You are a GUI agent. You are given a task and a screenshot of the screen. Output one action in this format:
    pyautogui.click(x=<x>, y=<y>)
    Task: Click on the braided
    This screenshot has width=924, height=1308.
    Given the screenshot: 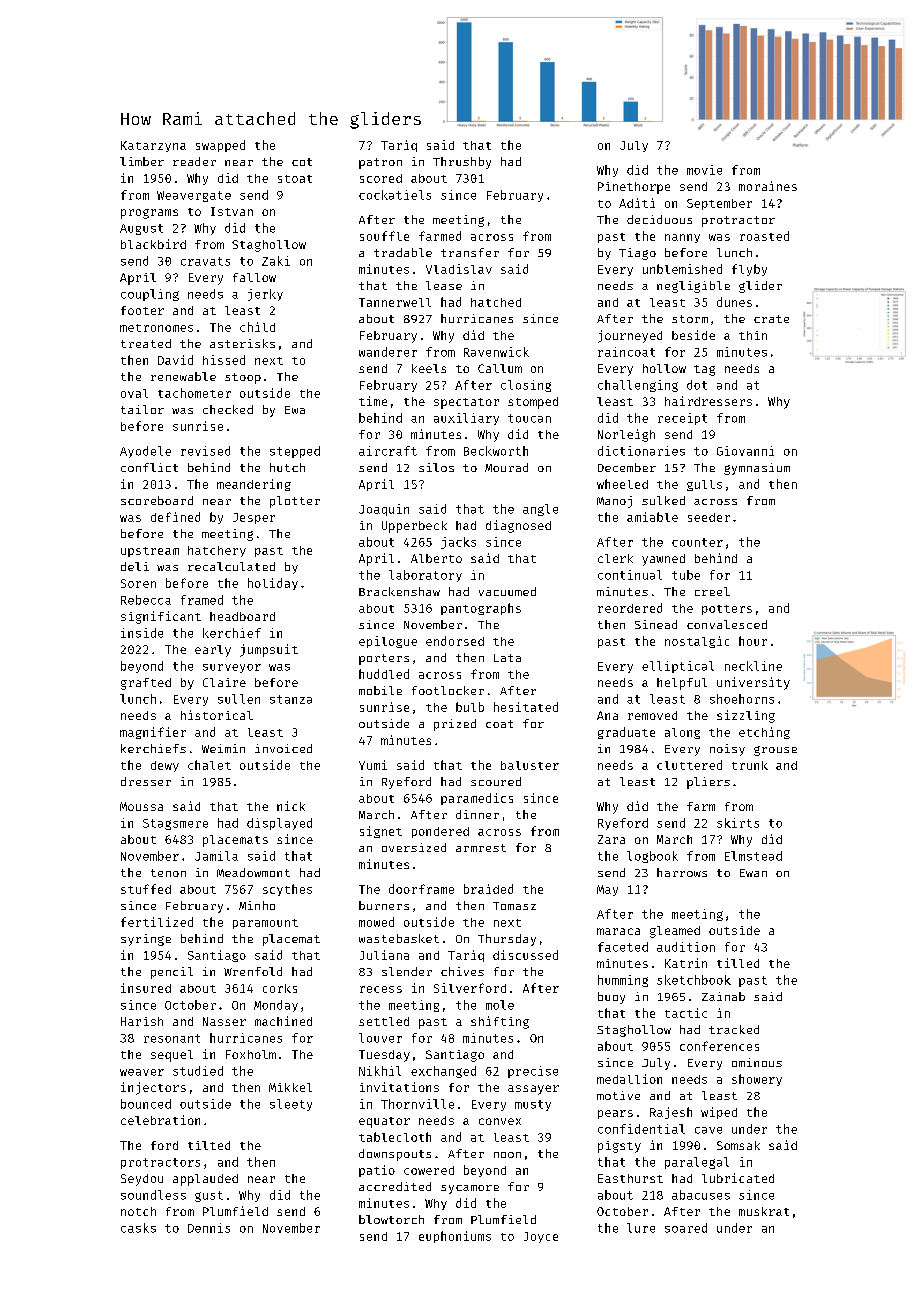 What is the action you would take?
    pyautogui.click(x=488, y=889)
